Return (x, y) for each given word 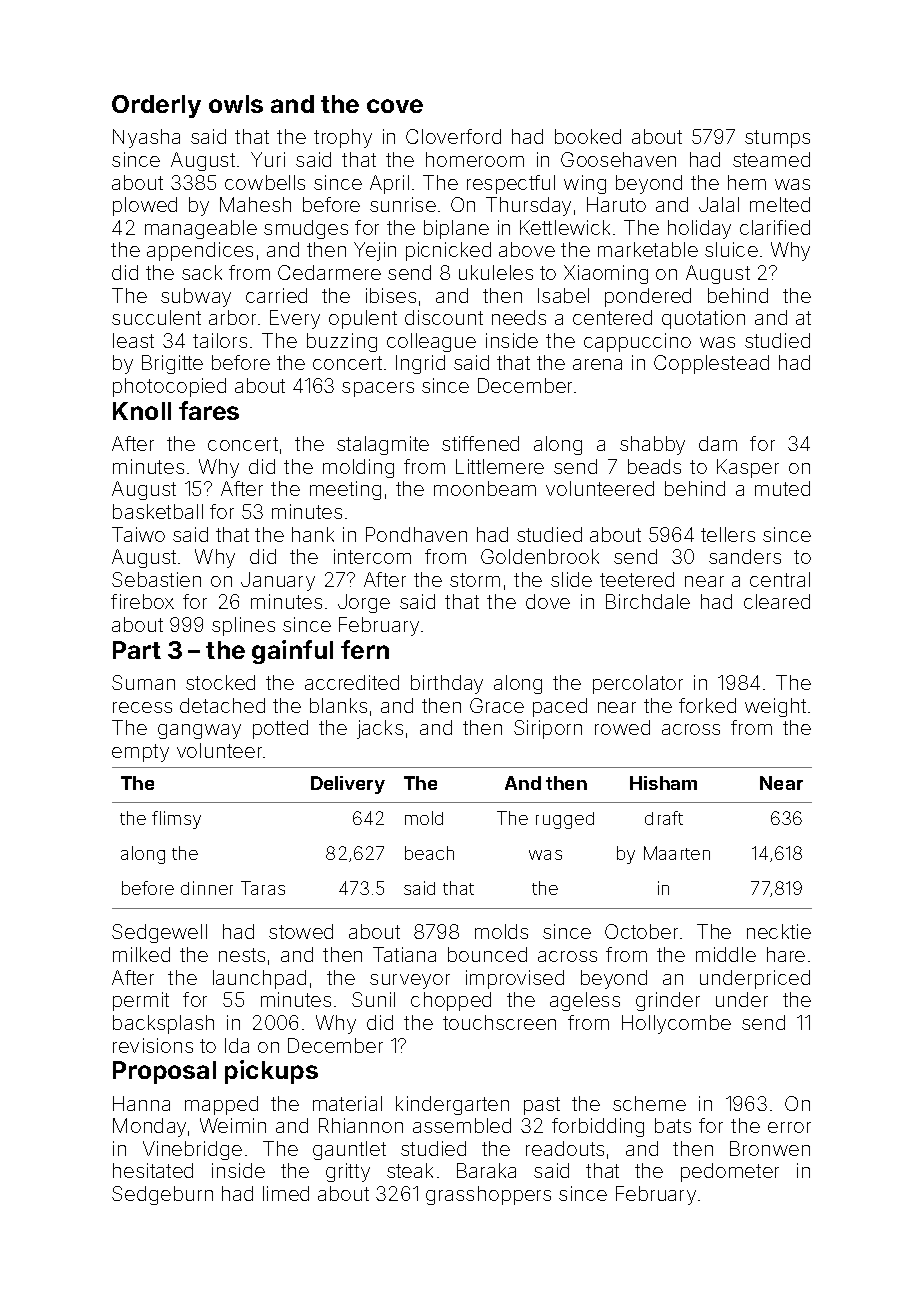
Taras (263, 888)
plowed (145, 206)
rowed (622, 727)
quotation (703, 319)
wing (585, 184)
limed (286, 1193)
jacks (380, 729)
